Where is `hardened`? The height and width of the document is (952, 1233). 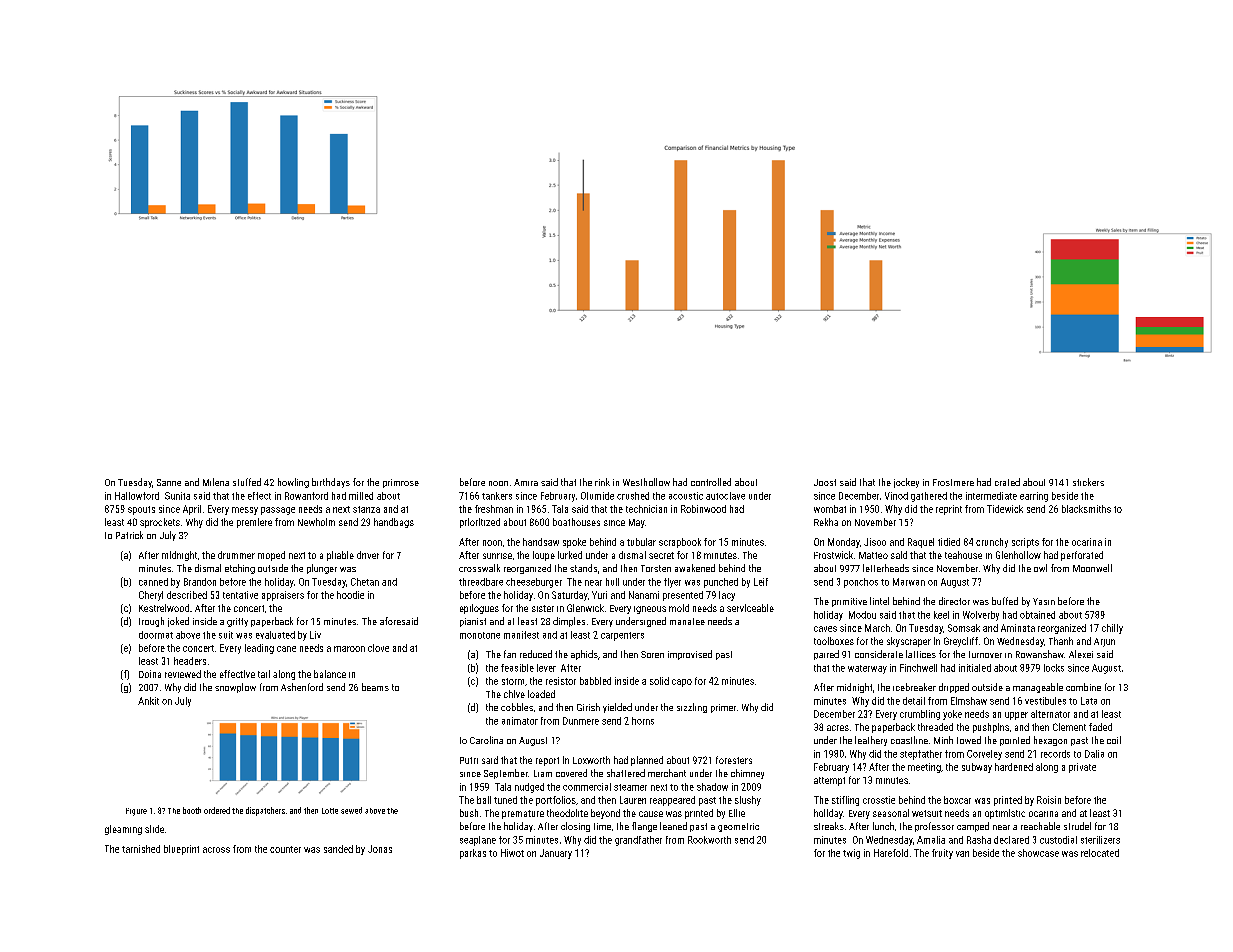 hardened is located at coordinates (1014, 767).
